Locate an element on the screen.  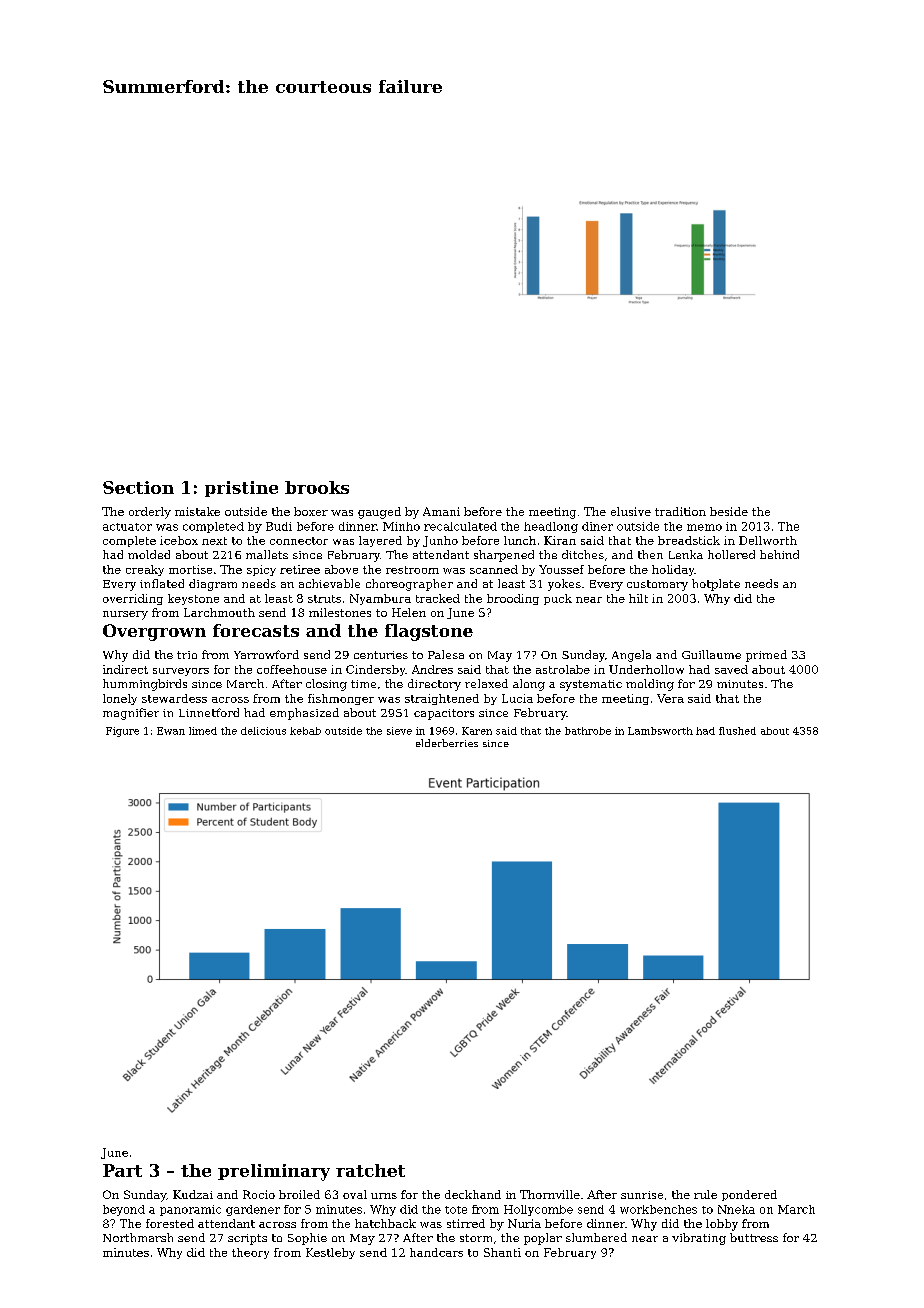
flushed is located at coordinates (737, 731).
